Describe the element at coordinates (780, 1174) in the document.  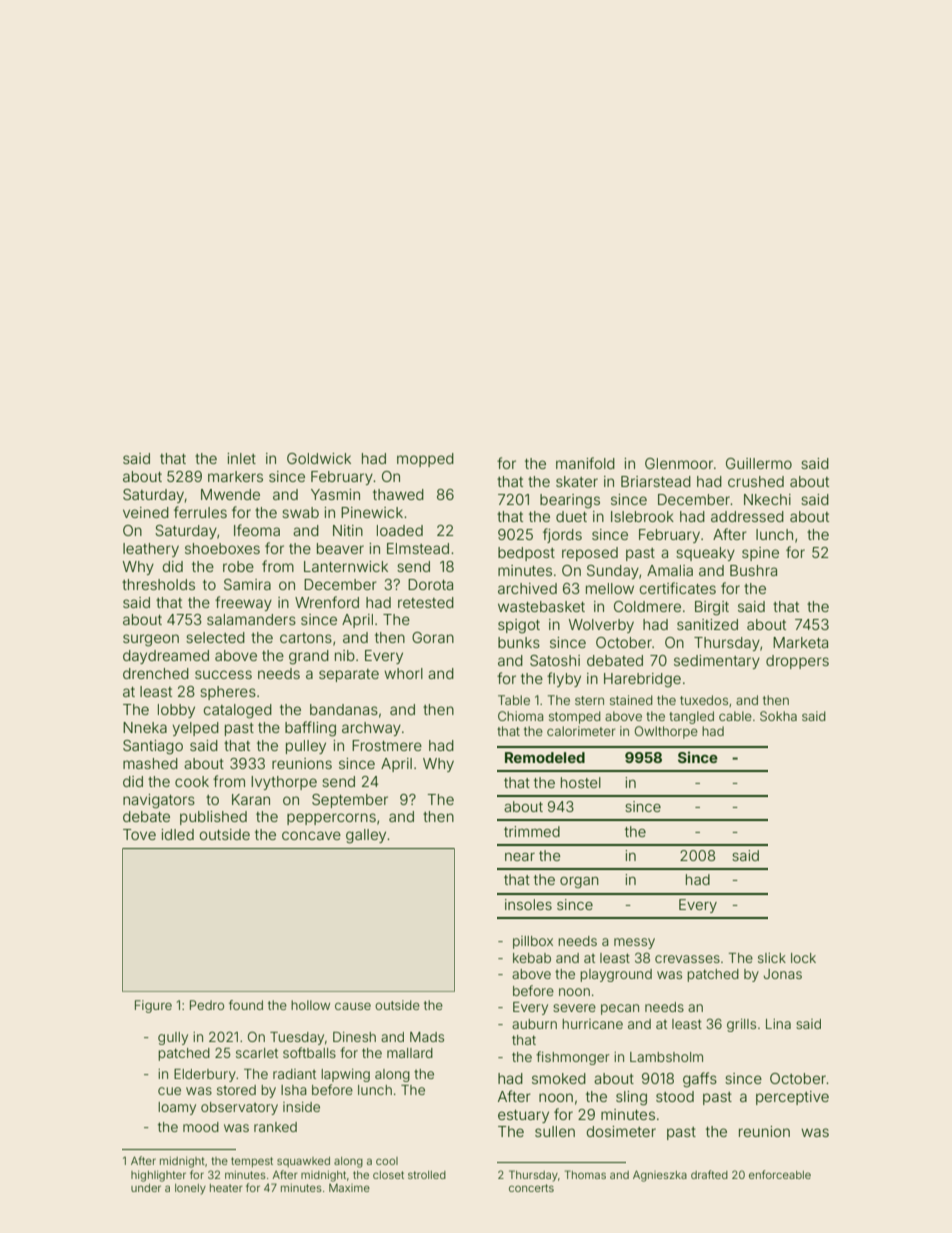
I see `enforceable` at that location.
